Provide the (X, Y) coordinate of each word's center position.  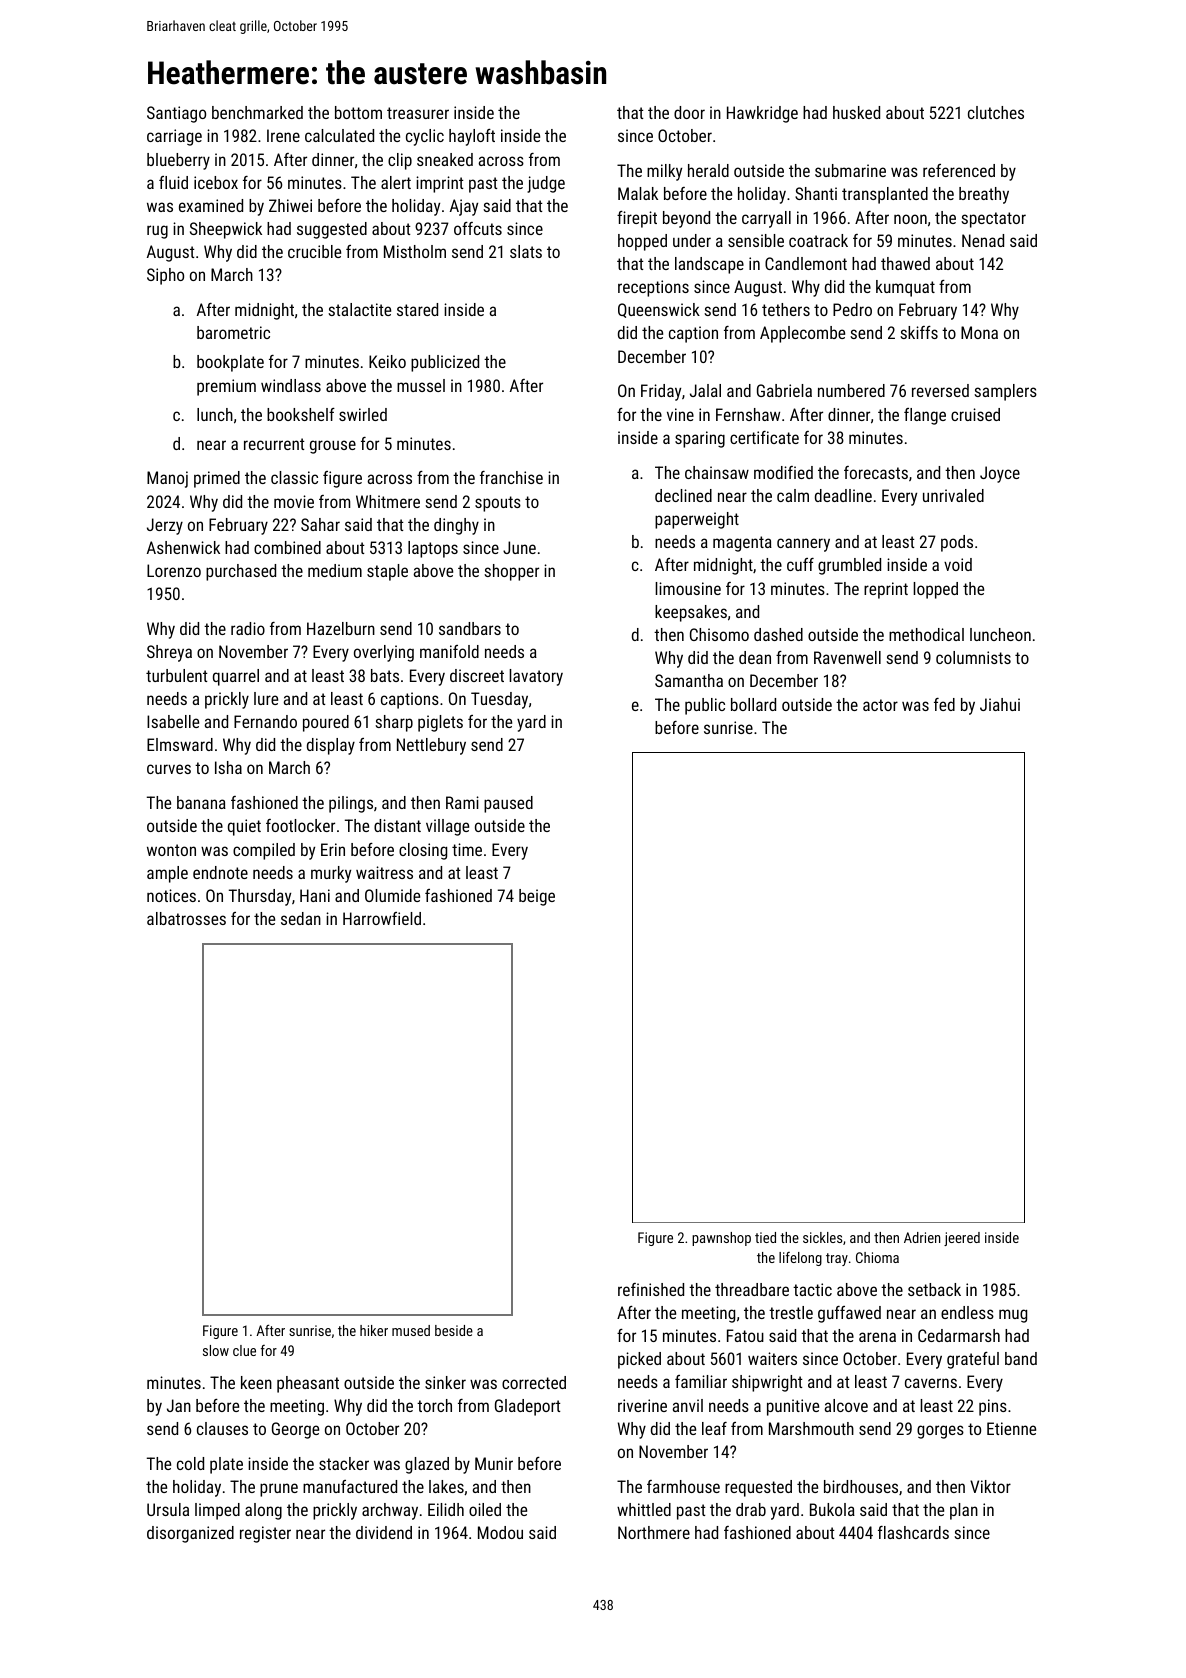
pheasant (308, 1384)
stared (417, 309)
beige (537, 897)
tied (765, 1237)
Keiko (387, 361)
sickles (822, 1237)
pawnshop (721, 1239)
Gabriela (784, 390)
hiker (374, 1330)
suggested (332, 230)
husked (856, 112)
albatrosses (186, 918)
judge (546, 184)
